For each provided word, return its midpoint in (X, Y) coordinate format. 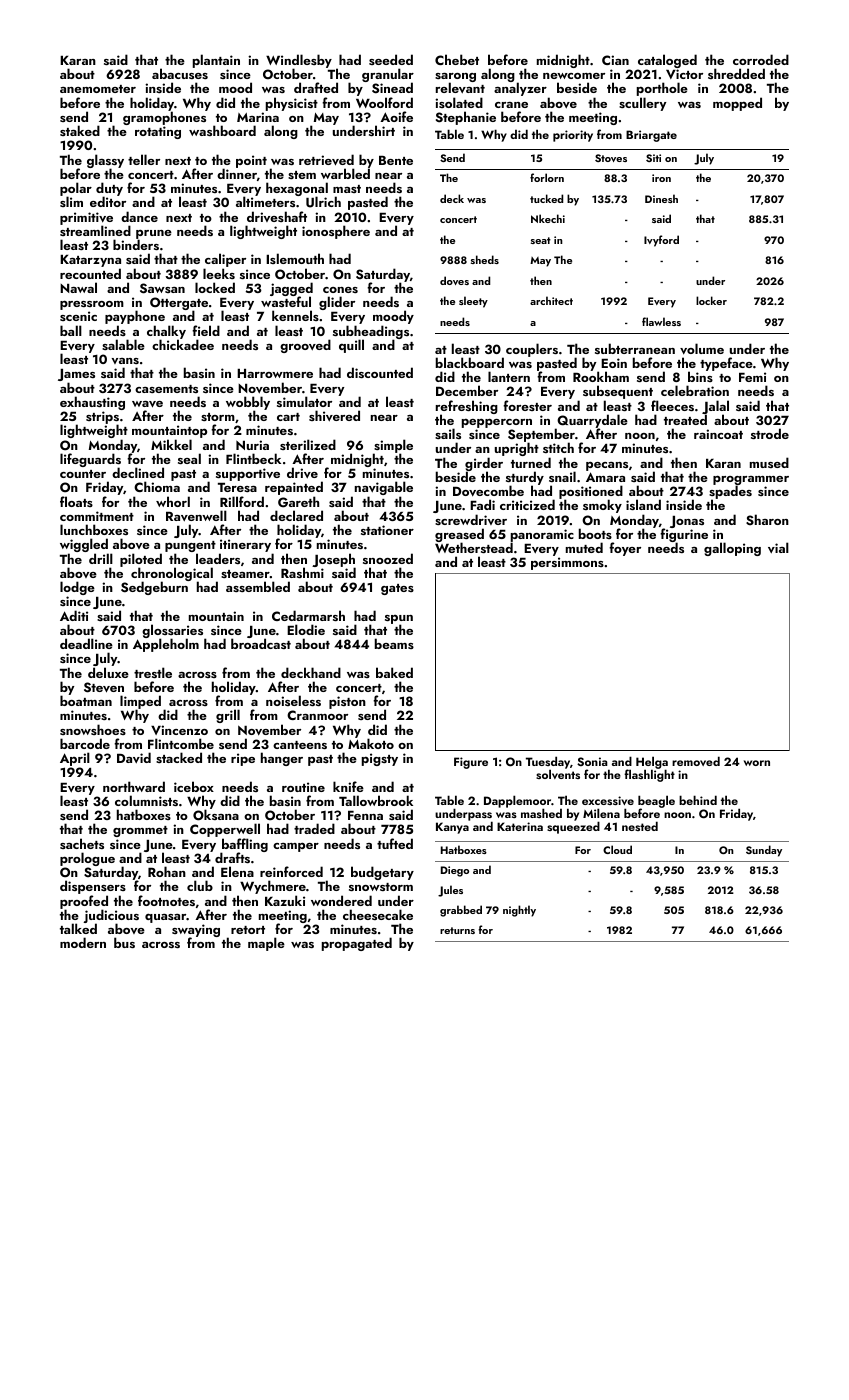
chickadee (183, 344)
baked (394, 672)
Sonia (592, 761)
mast (347, 189)
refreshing (467, 407)
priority (573, 136)
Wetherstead (474, 548)
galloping (732, 549)
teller (144, 159)
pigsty (380, 759)
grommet (140, 831)
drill (101, 558)
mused (769, 462)
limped (140, 702)
